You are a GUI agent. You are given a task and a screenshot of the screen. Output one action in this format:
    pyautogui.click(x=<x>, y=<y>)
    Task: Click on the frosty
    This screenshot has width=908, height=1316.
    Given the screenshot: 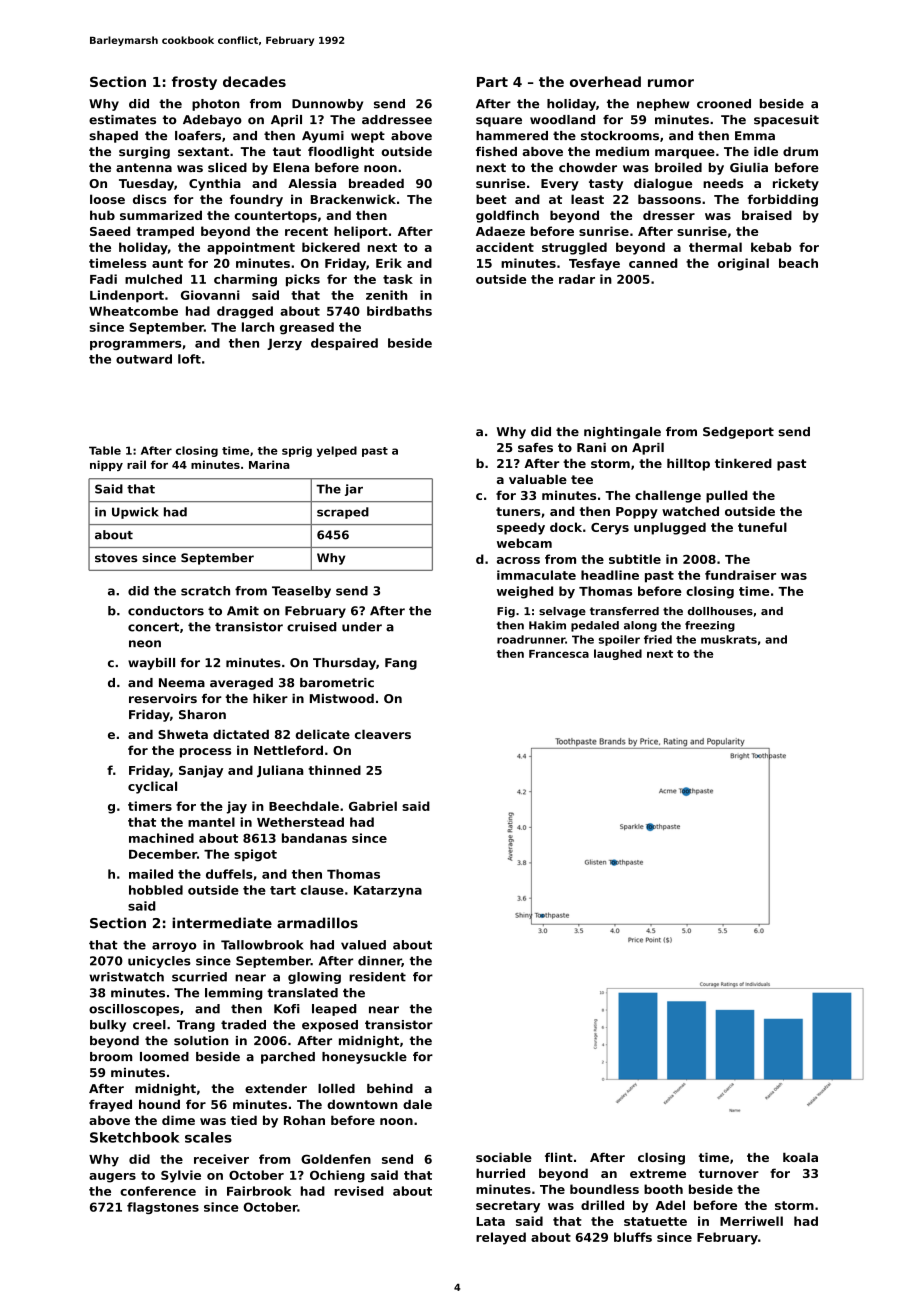 What is the action you would take?
    pyautogui.click(x=194, y=83)
